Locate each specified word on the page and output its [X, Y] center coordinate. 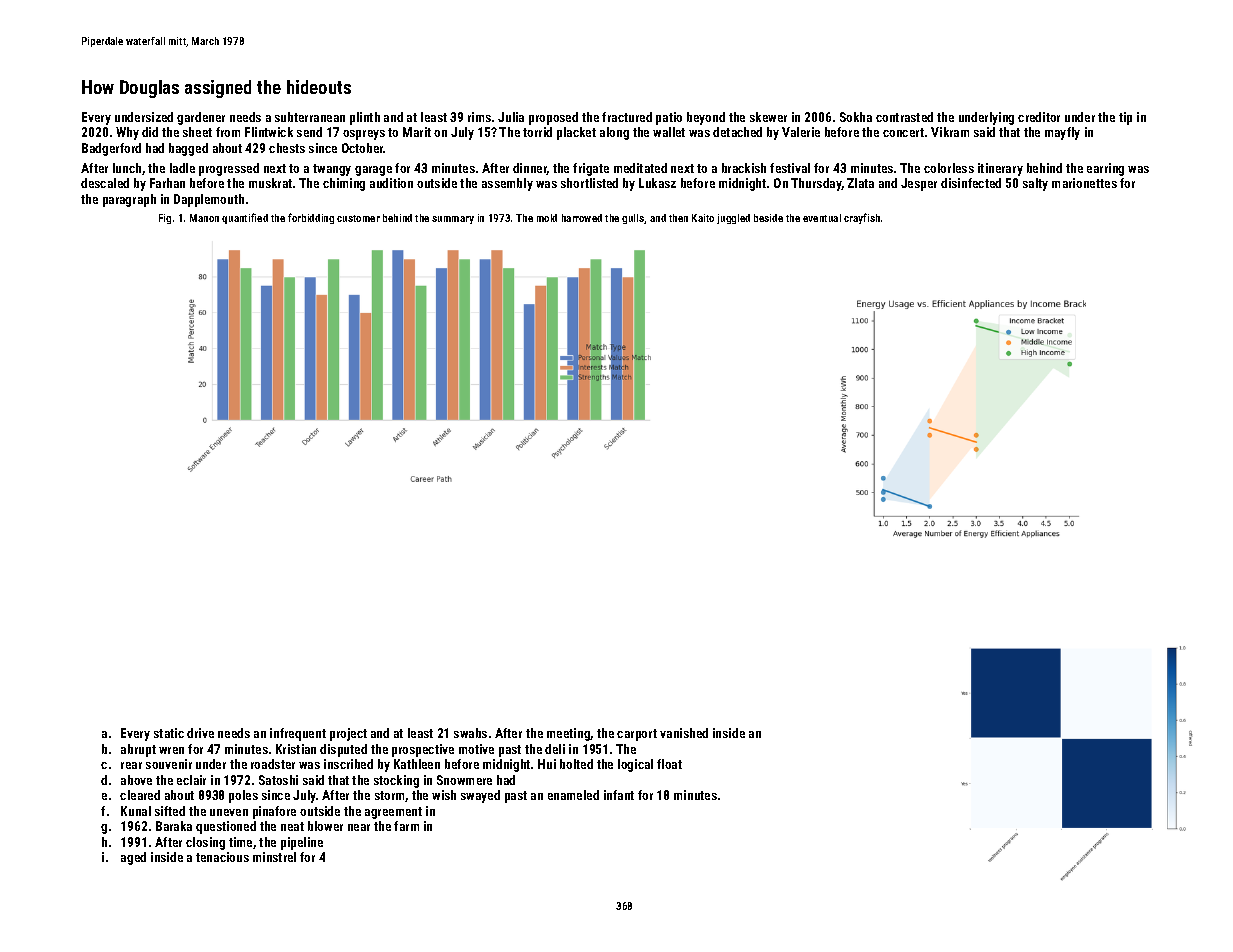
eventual [822, 218]
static [169, 733]
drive [200, 733]
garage [373, 171]
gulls [633, 219]
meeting [569, 734]
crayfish [862, 218]
